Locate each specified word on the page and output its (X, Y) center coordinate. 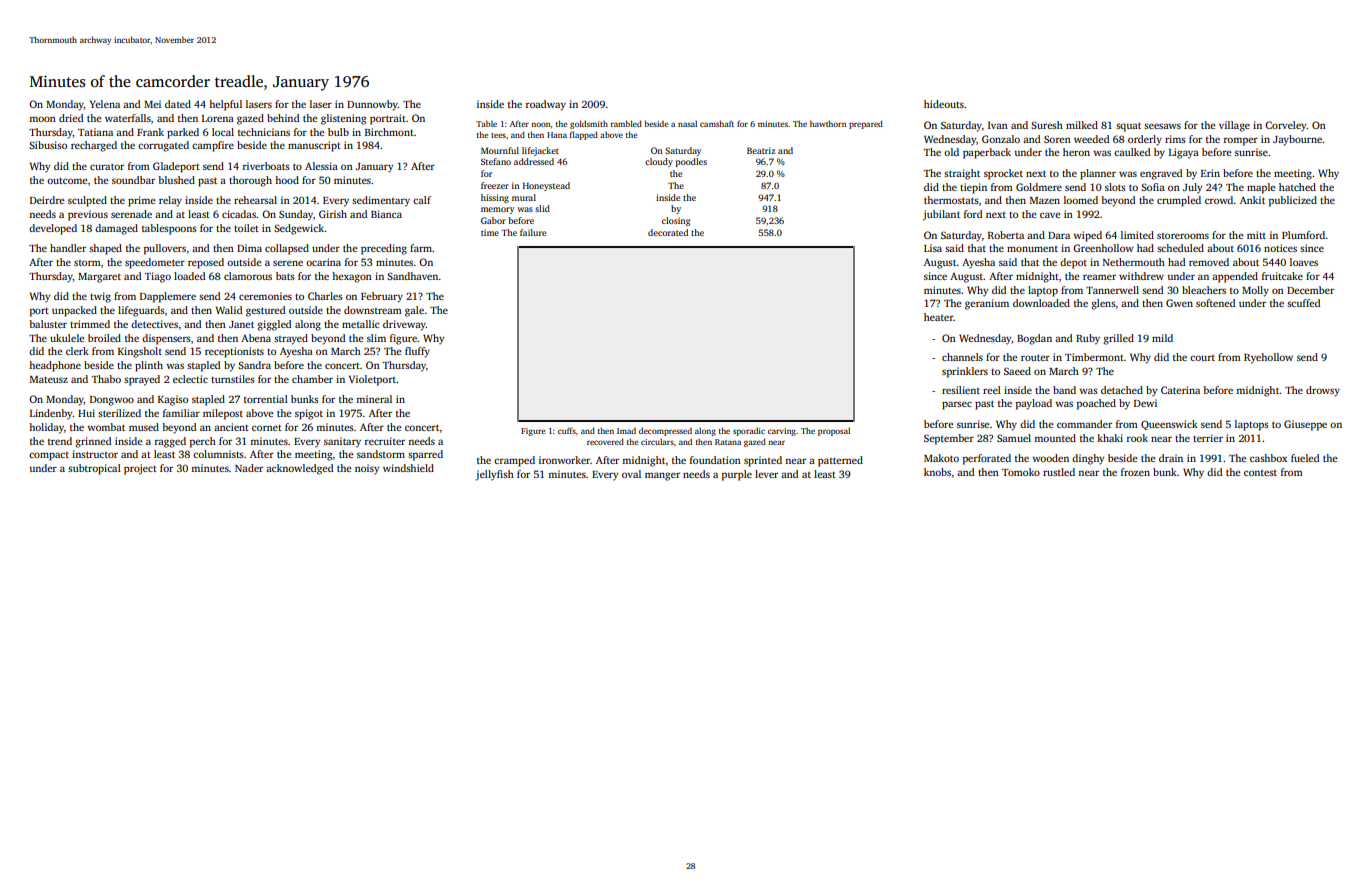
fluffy (417, 352)
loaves (1304, 262)
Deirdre (47, 200)
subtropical (94, 469)
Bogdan (1034, 339)
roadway (546, 105)
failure (533, 232)
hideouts (944, 104)
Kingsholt (140, 352)
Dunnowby (372, 105)
